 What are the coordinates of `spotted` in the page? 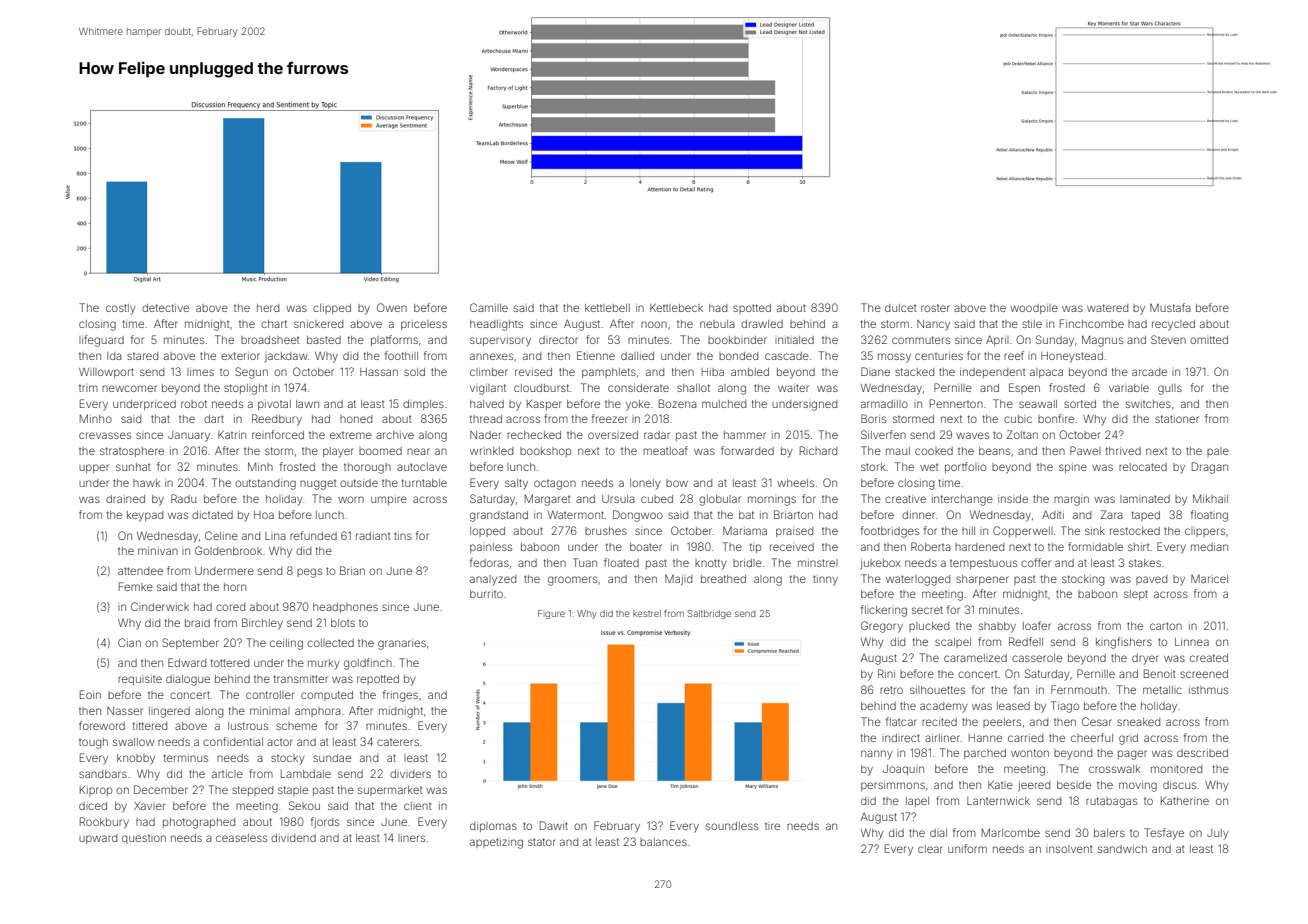 It's located at (752, 309).
